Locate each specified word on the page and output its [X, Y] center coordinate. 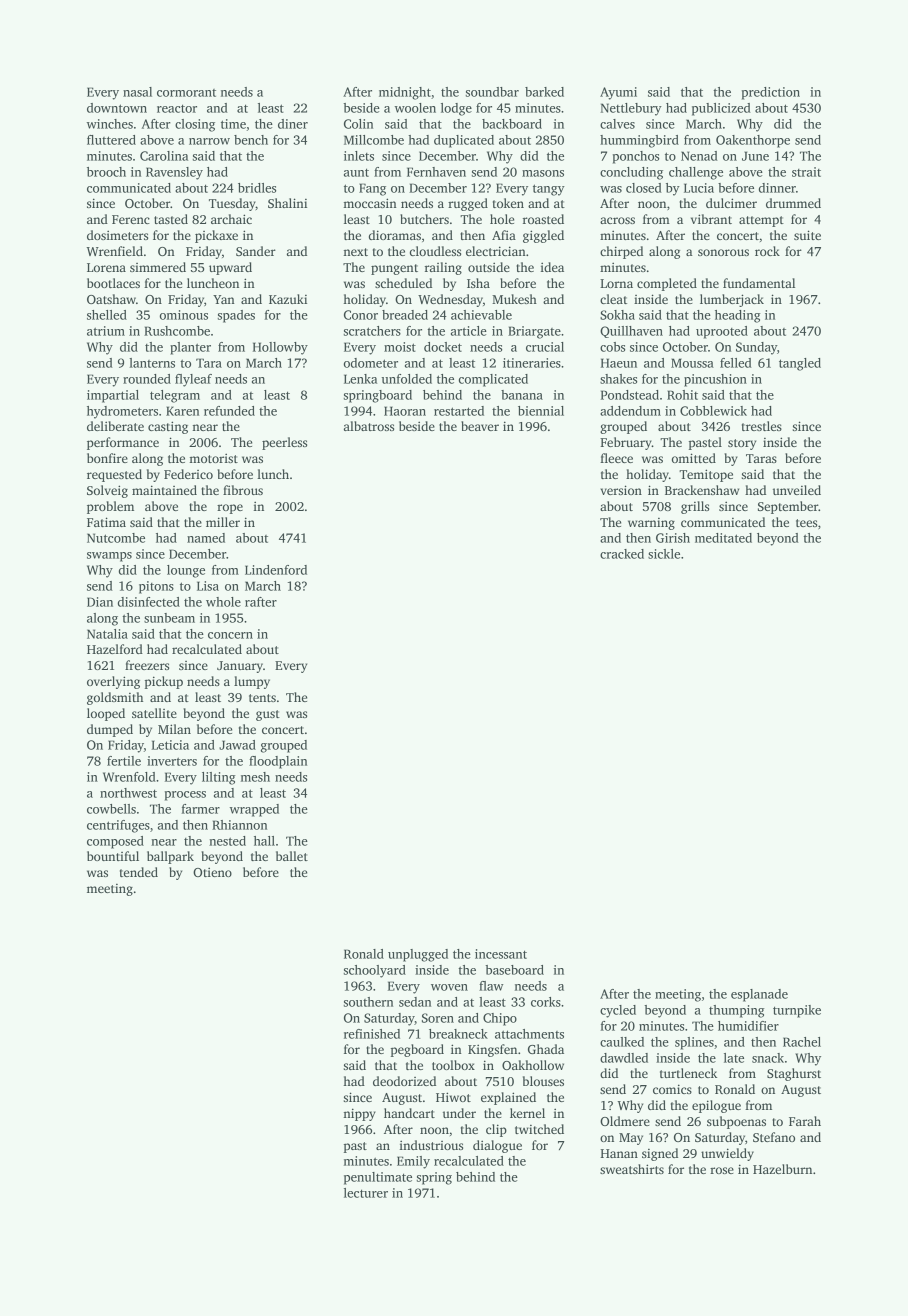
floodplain [278, 762]
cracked [622, 554]
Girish [673, 538]
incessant [501, 954]
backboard [512, 124]
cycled [618, 1011]
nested [227, 841]
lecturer [366, 1193]
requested [114, 475]
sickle [664, 554]
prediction [771, 93]
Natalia [107, 634]
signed [660, 1154]
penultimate [378, 1178]
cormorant [186, 93]
